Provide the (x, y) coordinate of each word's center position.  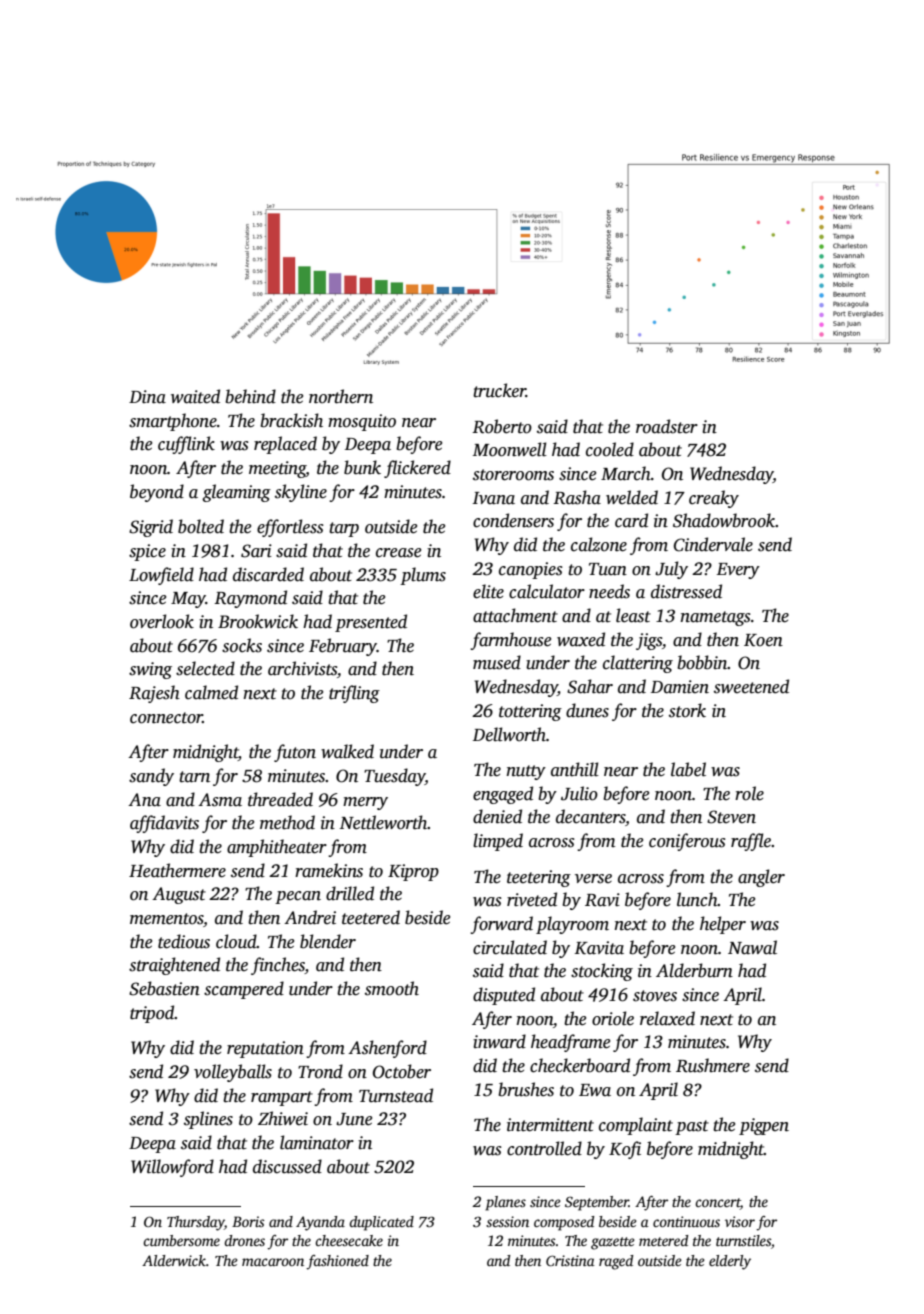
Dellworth (509, 734)
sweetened (751, 686)
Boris (248, 1221)
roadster (667, 426)
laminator (317, 1142)
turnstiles (743, 1240)
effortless (290, 528)
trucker (499, 390)
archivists (302, 668)
